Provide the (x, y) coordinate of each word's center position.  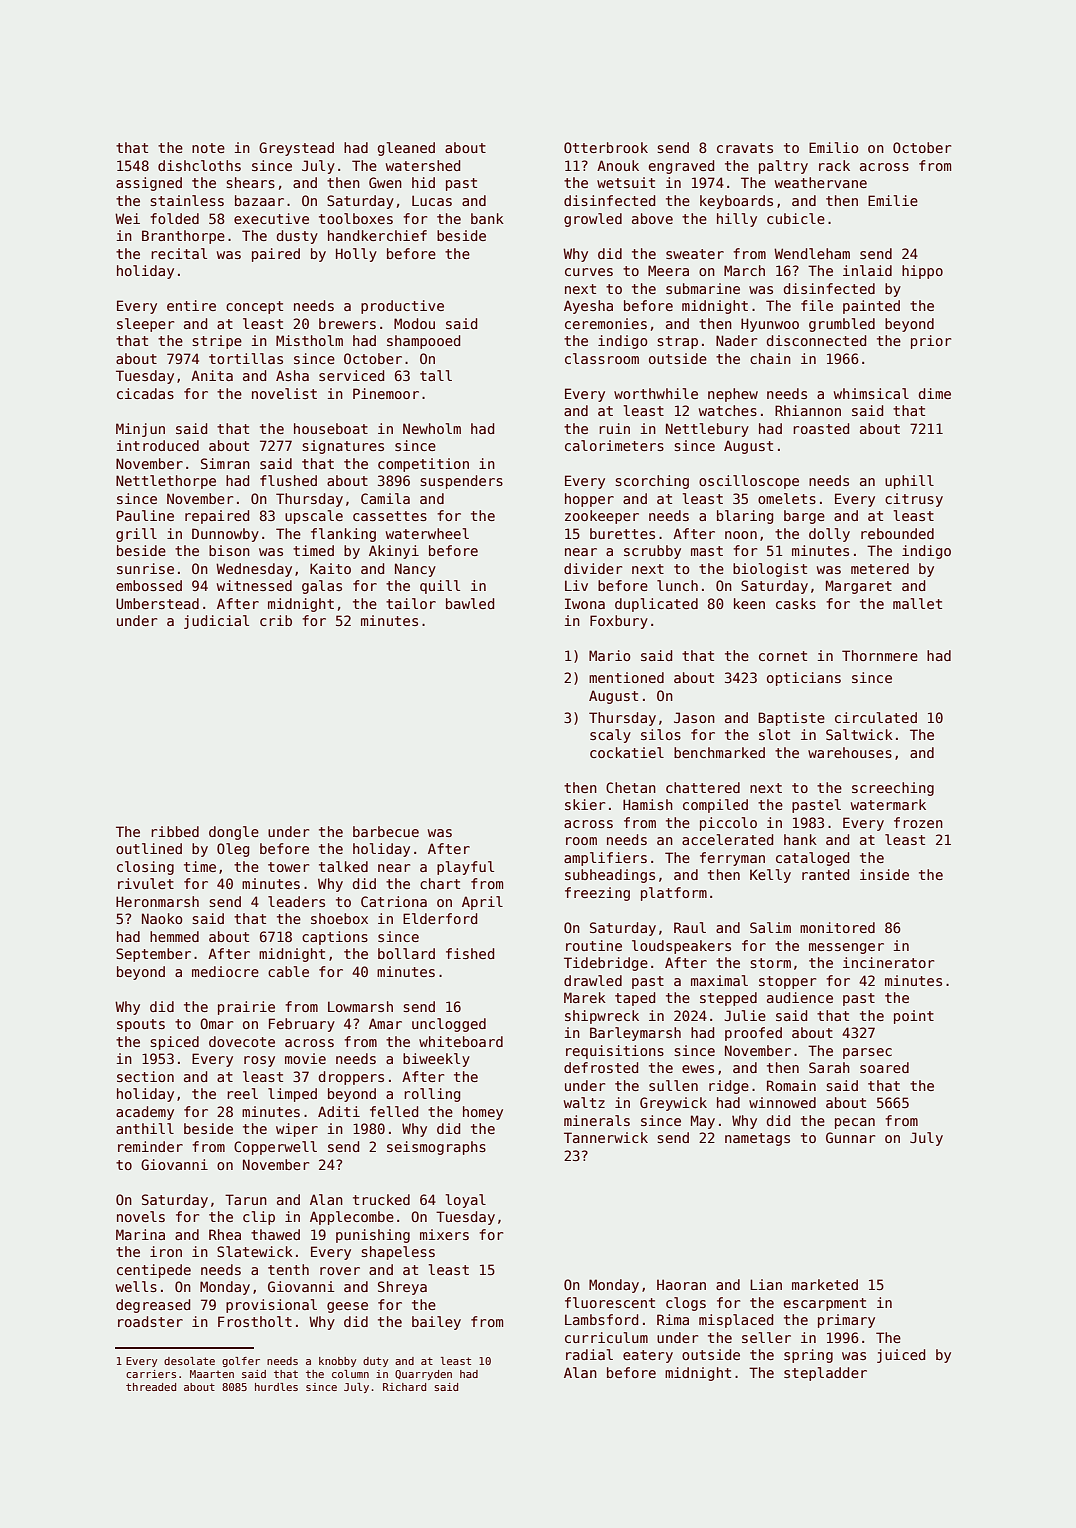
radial (589, 1354)
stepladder (825, 1374)
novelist (284, 393)
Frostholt (255, 1321)
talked (343, 866)
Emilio (834, 147)
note (208, 148)
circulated (876, 717)
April (482, 903)
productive (402, 307)
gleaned (406, 149)
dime (935, 393)
